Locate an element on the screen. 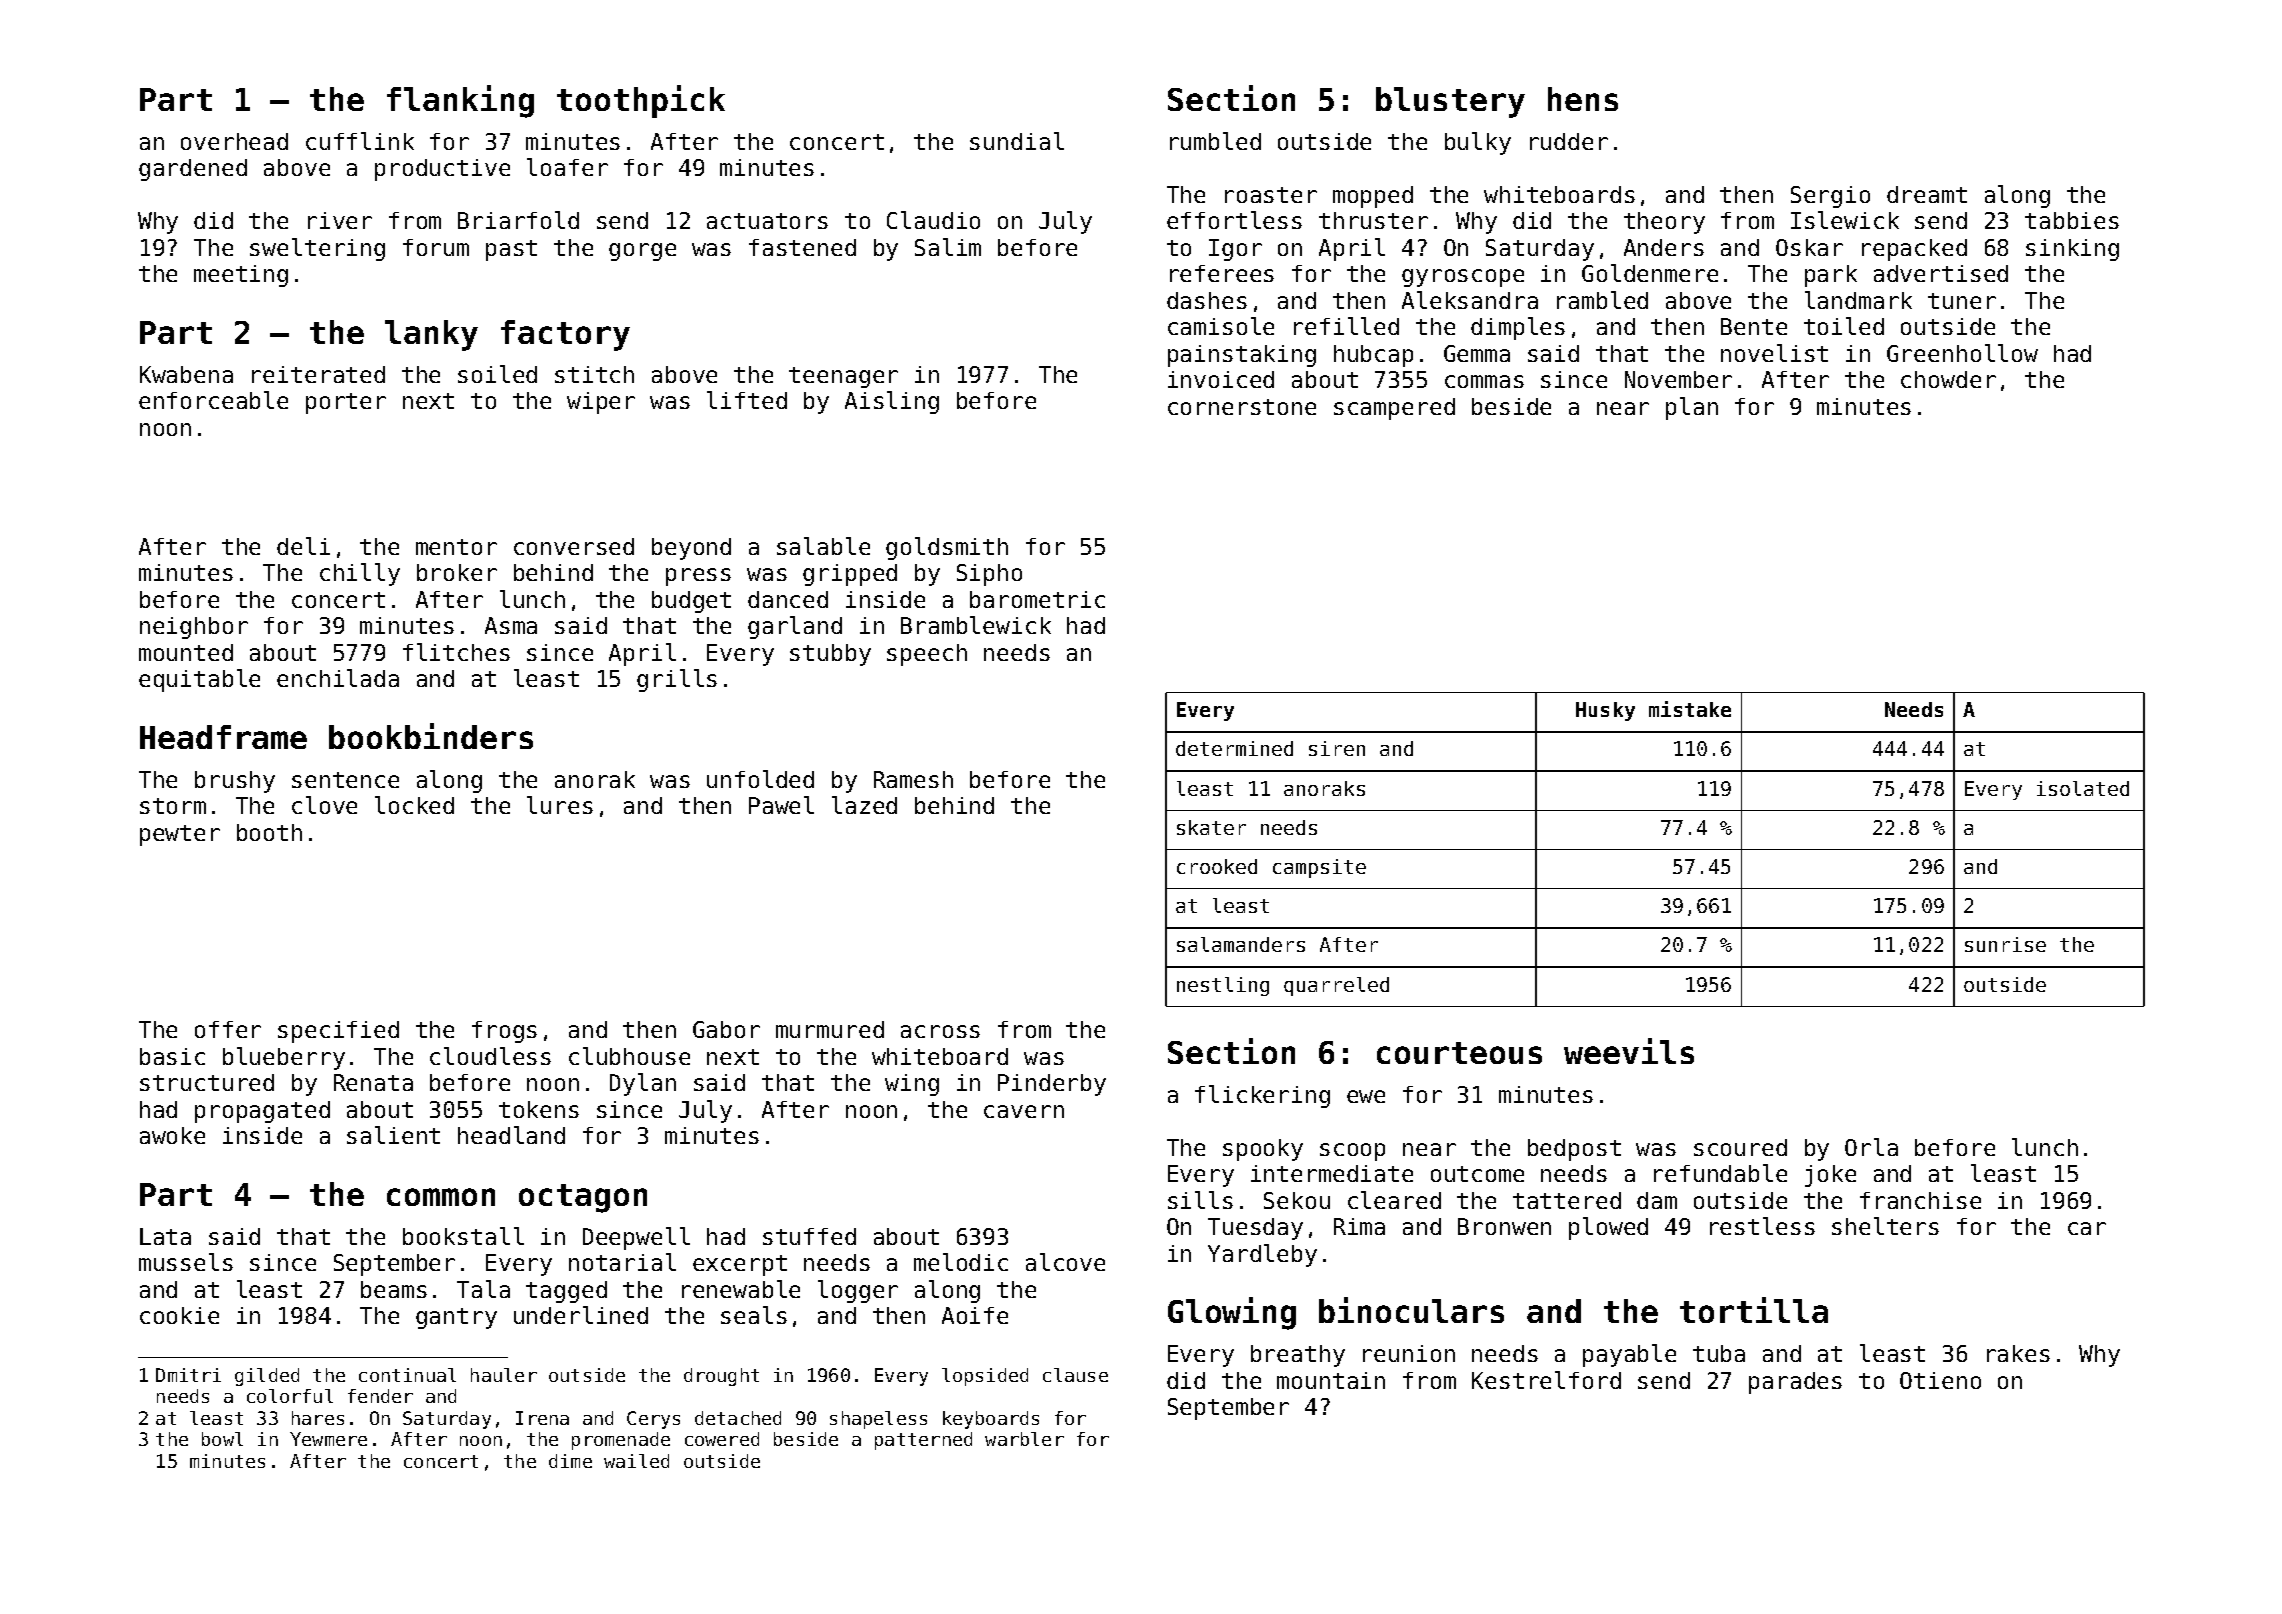 This screenshot has width=2282, height=1614. isolated is located at coordinates (2083, 788).
